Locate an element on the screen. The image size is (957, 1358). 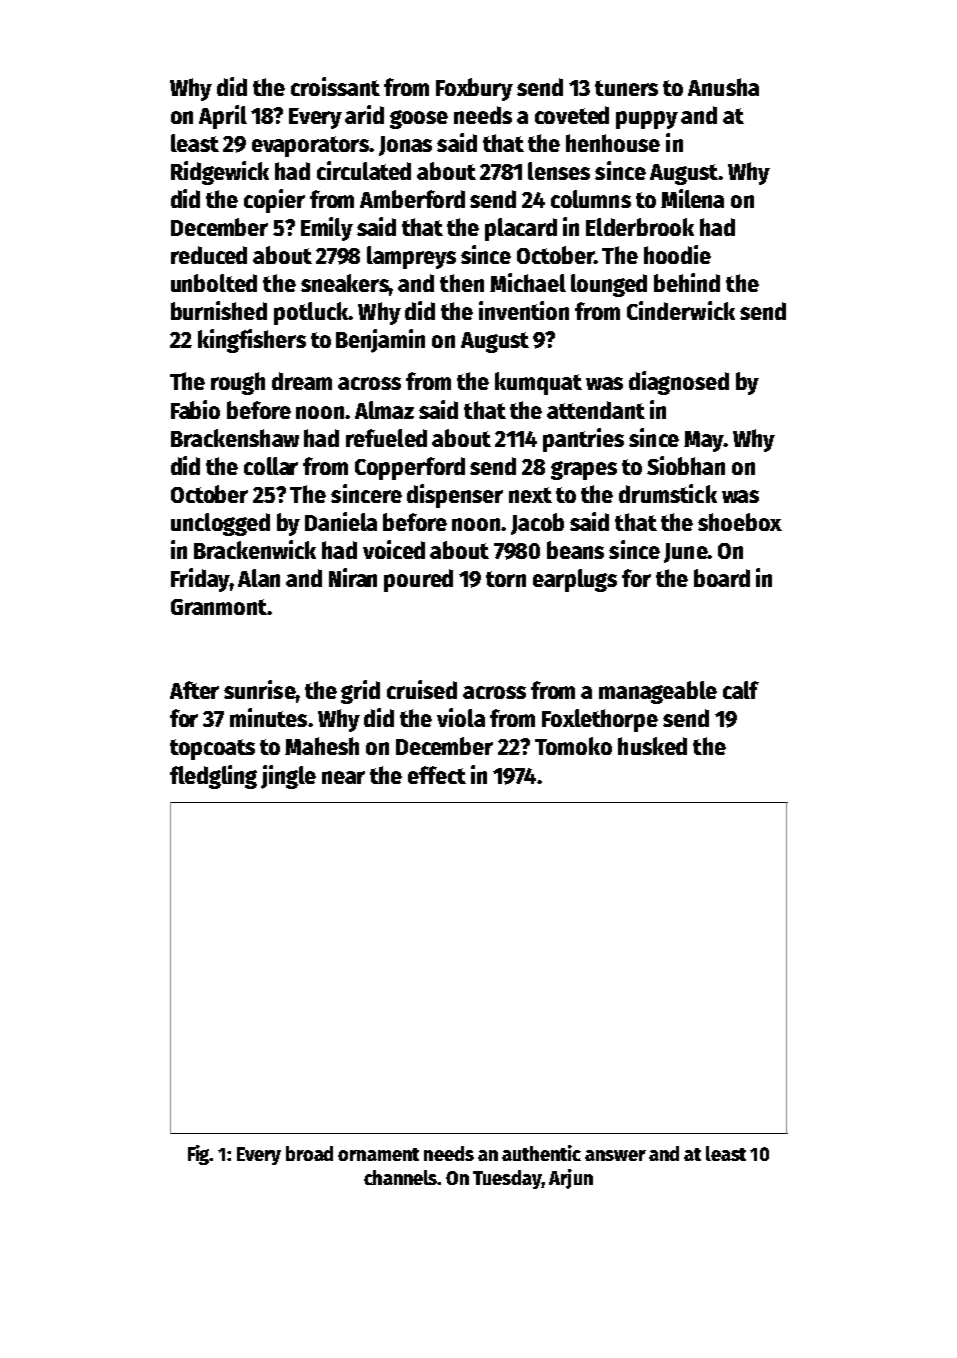
tuners is located at coordinates (626, 88).
